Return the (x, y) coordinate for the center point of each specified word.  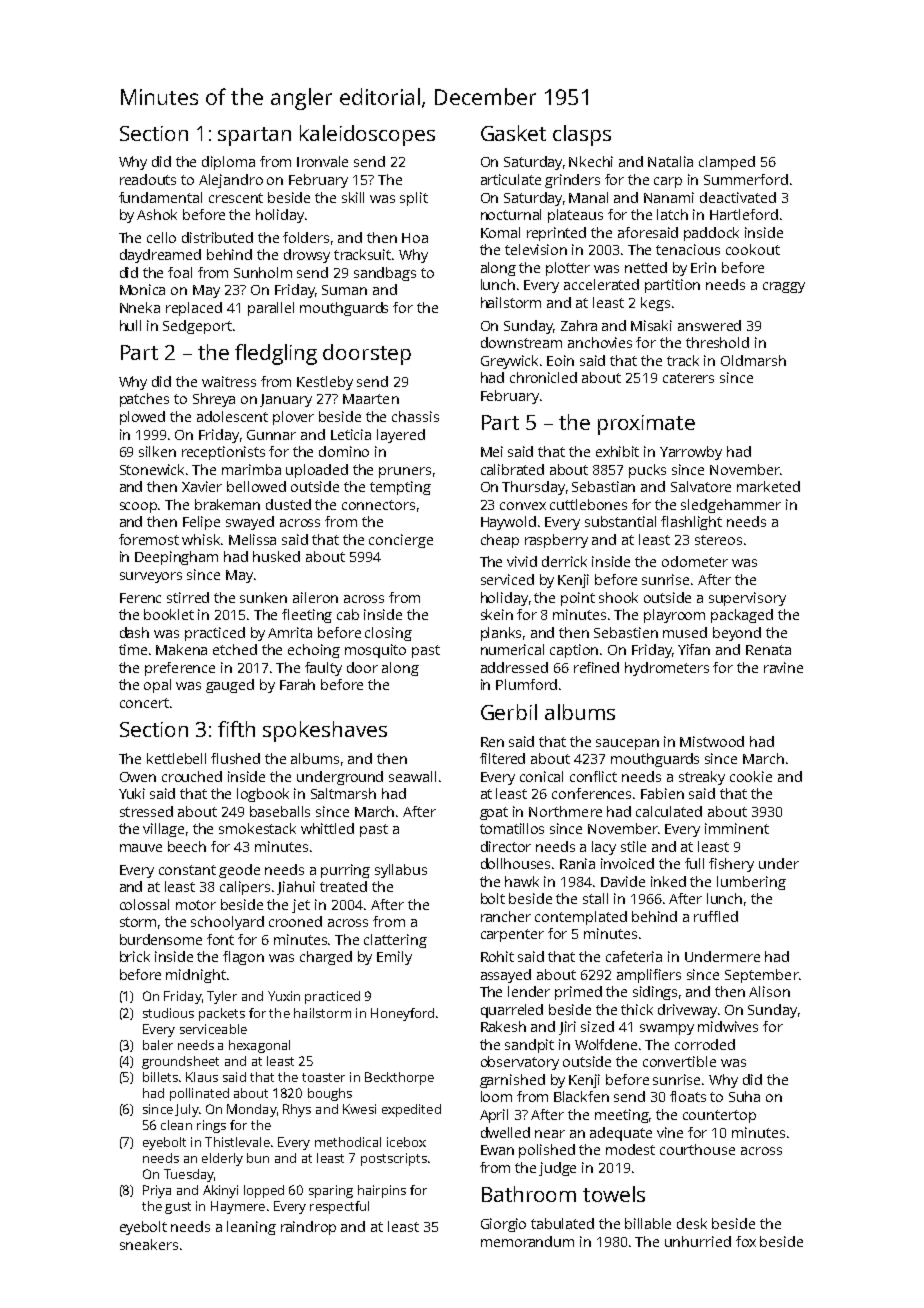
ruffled (716, 916)
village (163, 830)
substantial (620, 521)
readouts (148, 179)
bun (258, 1158)
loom (496, 1096)
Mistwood (712, 741)
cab (348, 614)
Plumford (526, 684)
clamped (727, 163)
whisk (202, 539)
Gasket (513, 133)
